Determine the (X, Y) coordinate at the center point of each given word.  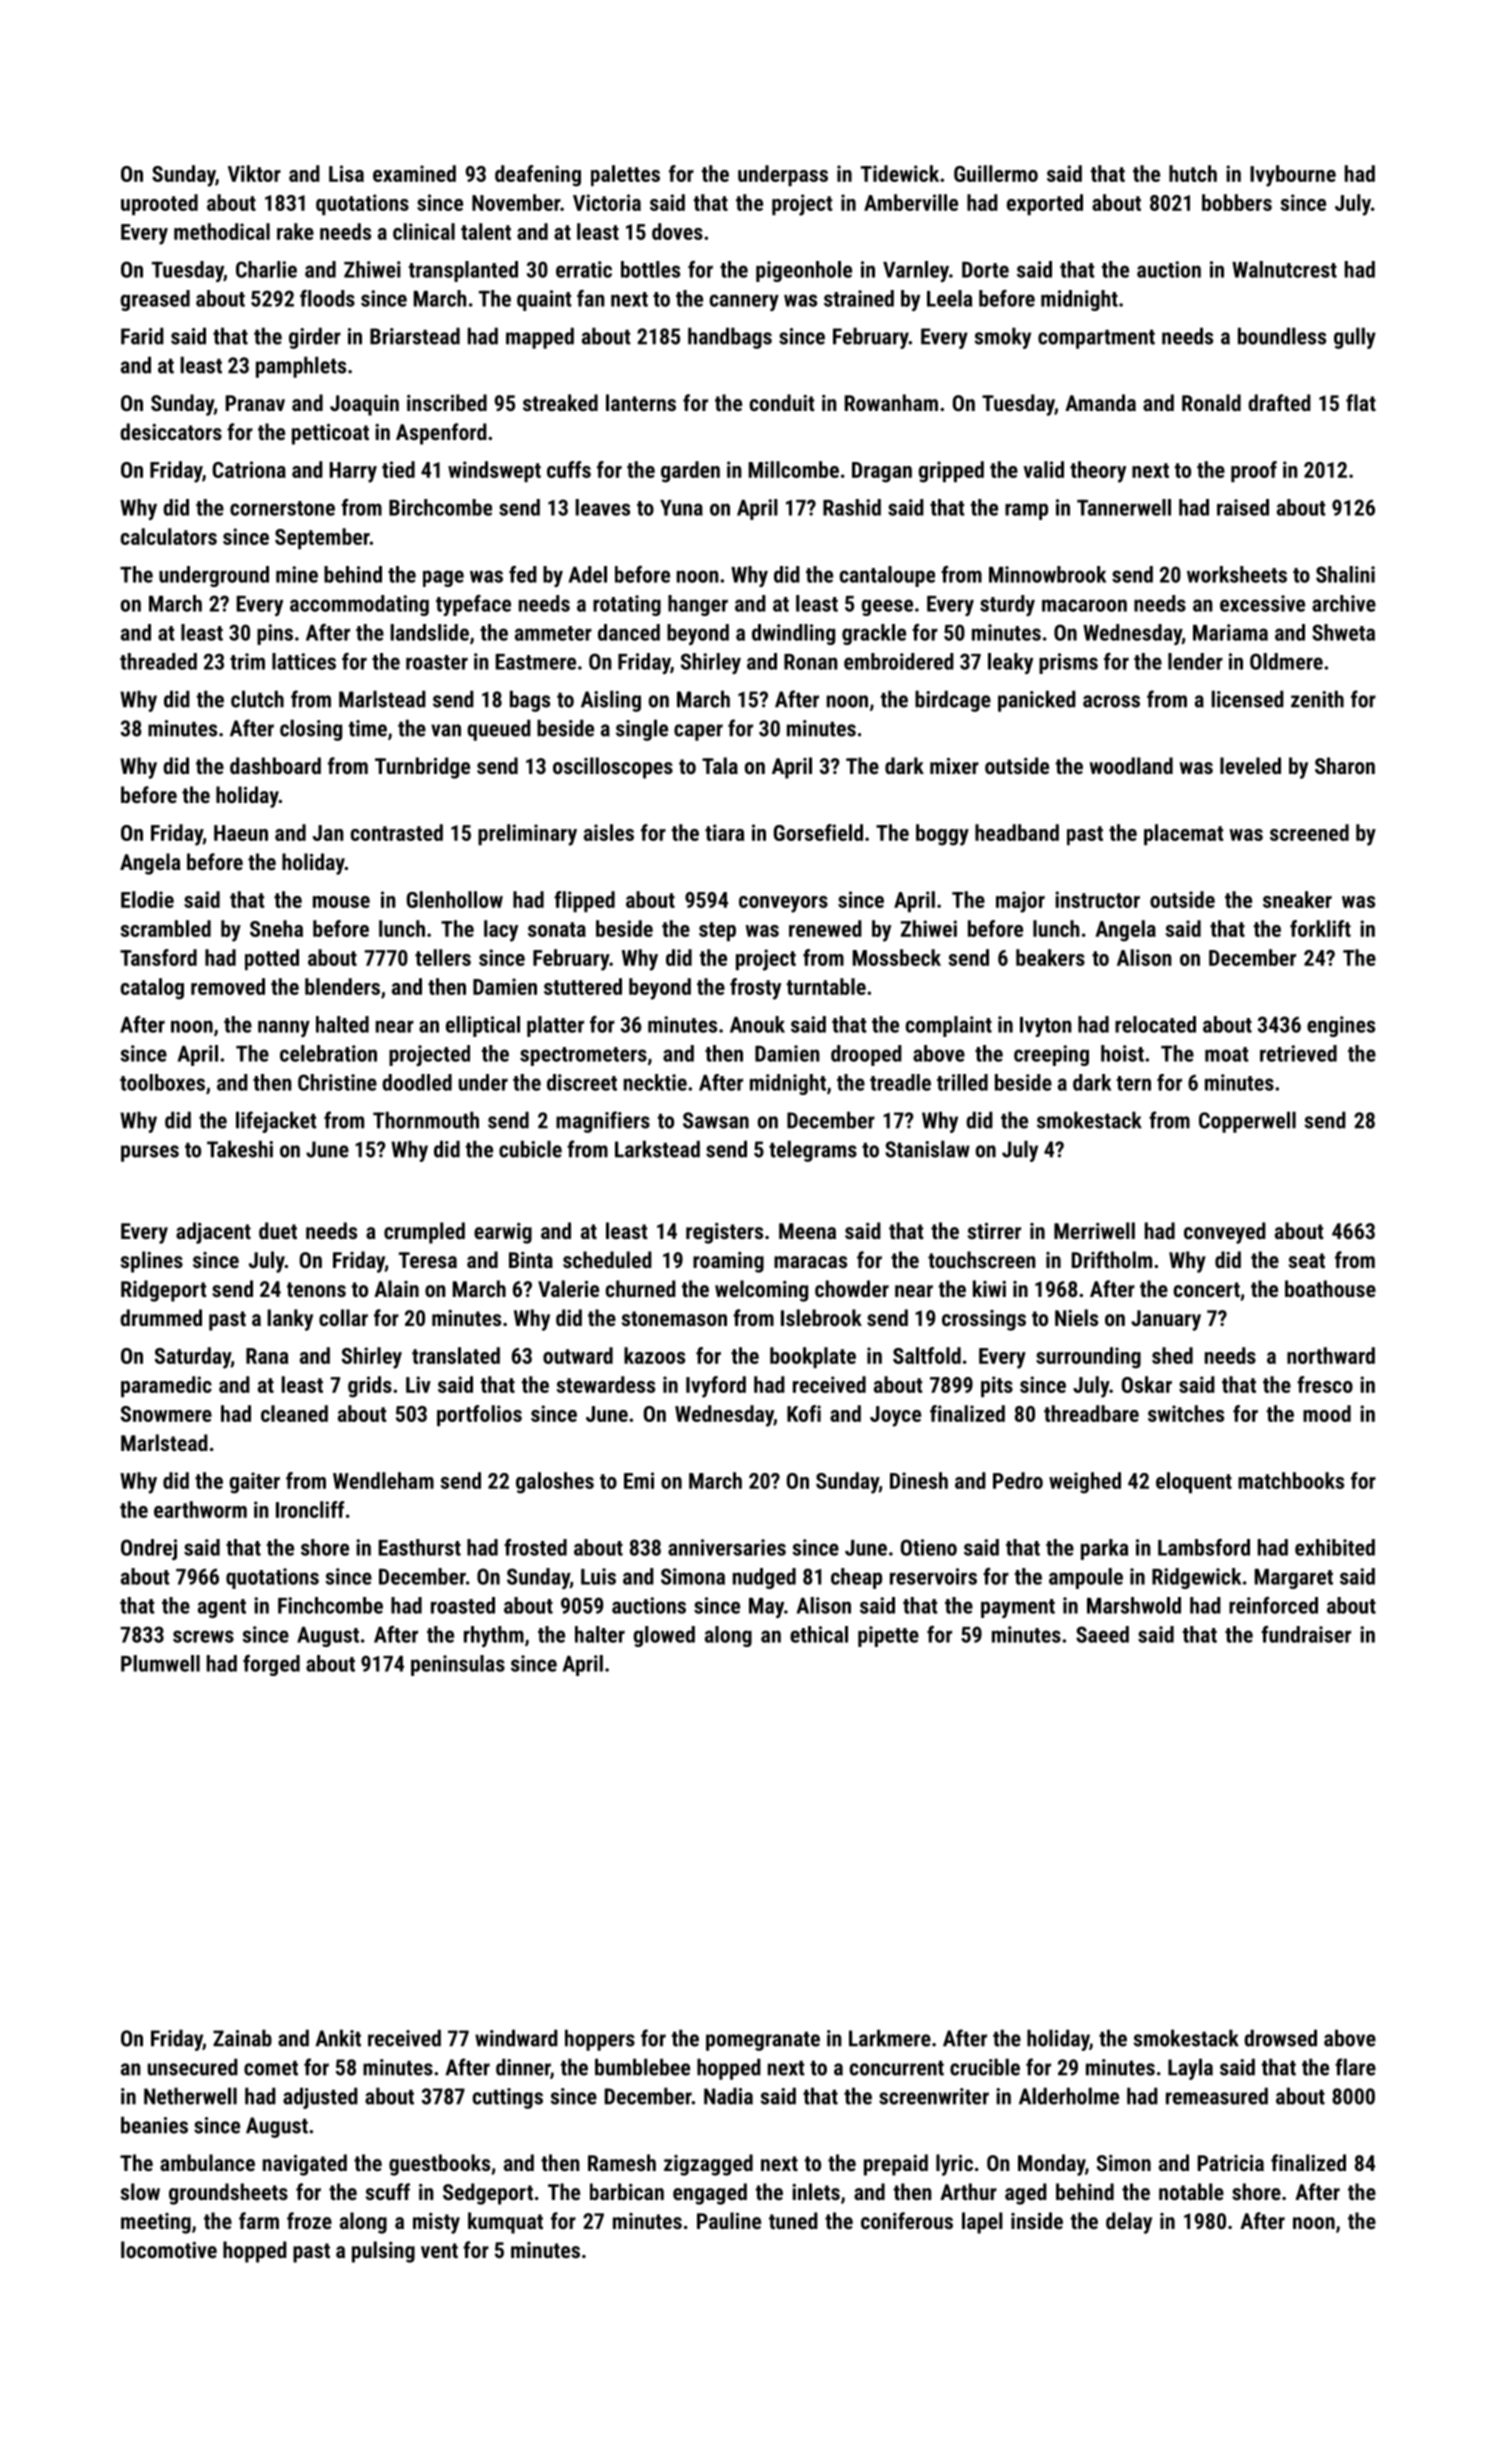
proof (1254, 471)
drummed (161, 1317)
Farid (142, 336)
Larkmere (890, 2038)
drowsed (1280, 2038)
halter (600, 1634)
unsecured (193, 2067)
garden (690, 472)
